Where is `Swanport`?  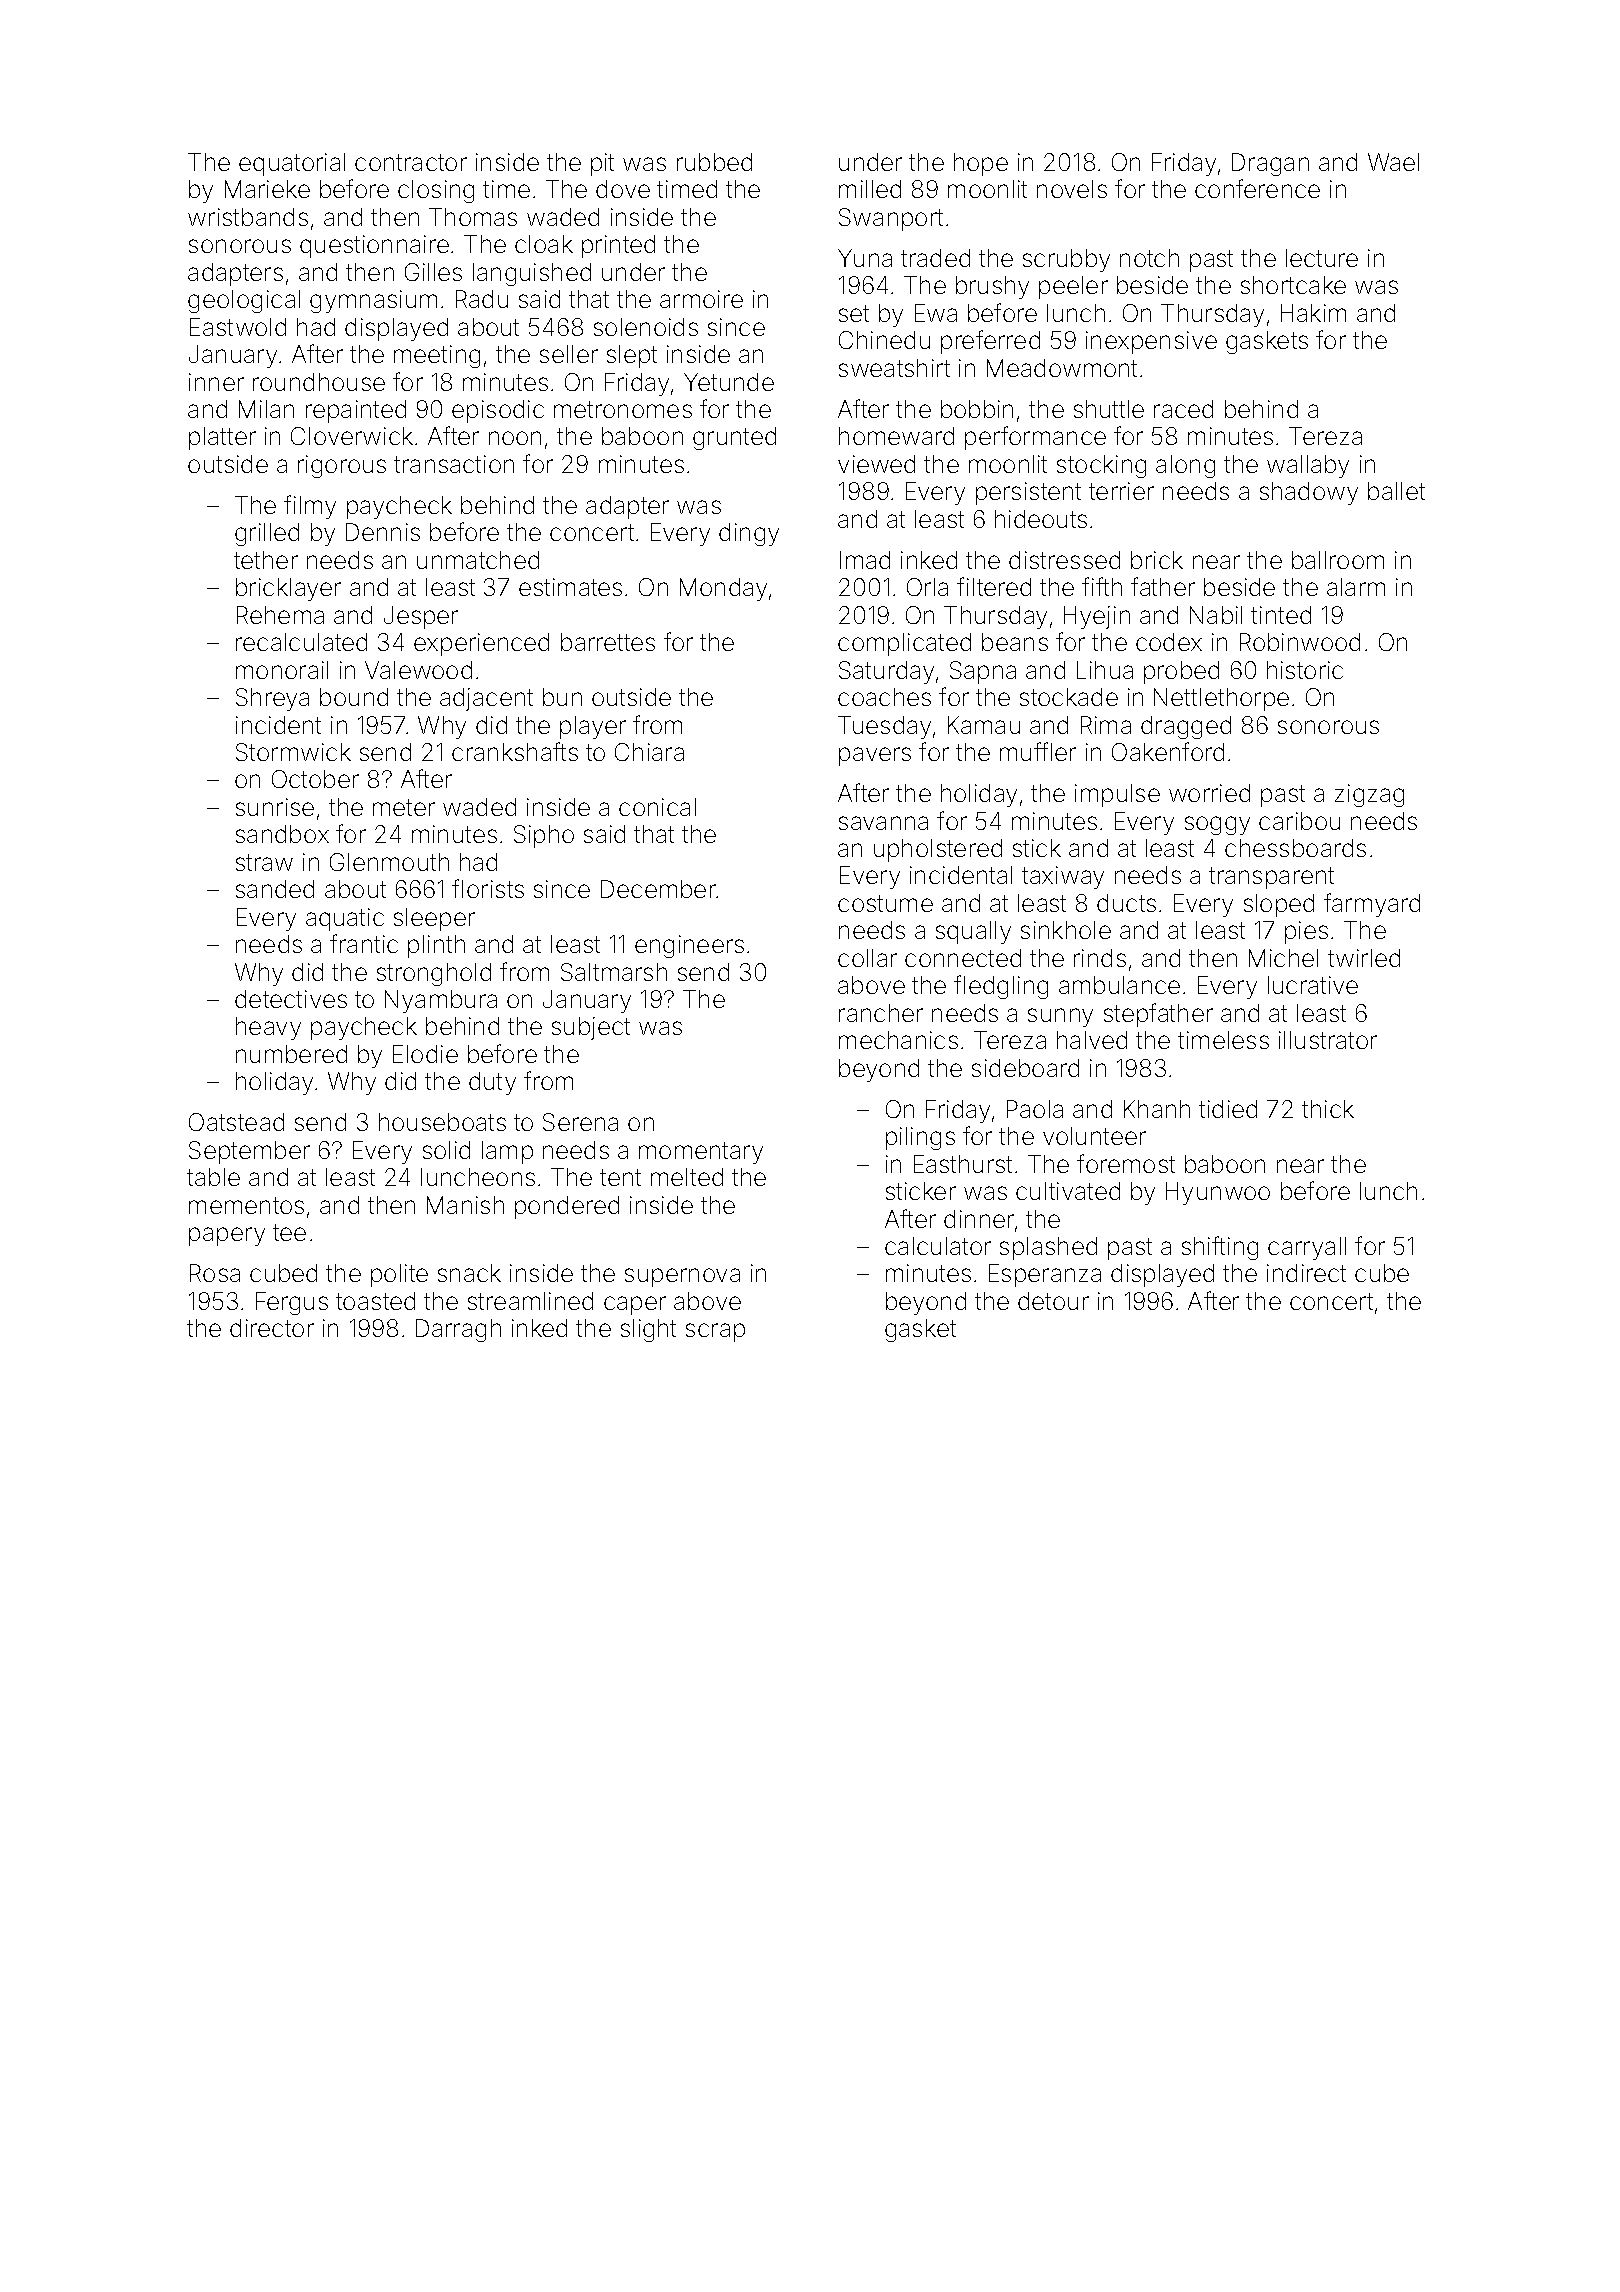
Swanport is located at coordinates (891, 219).
